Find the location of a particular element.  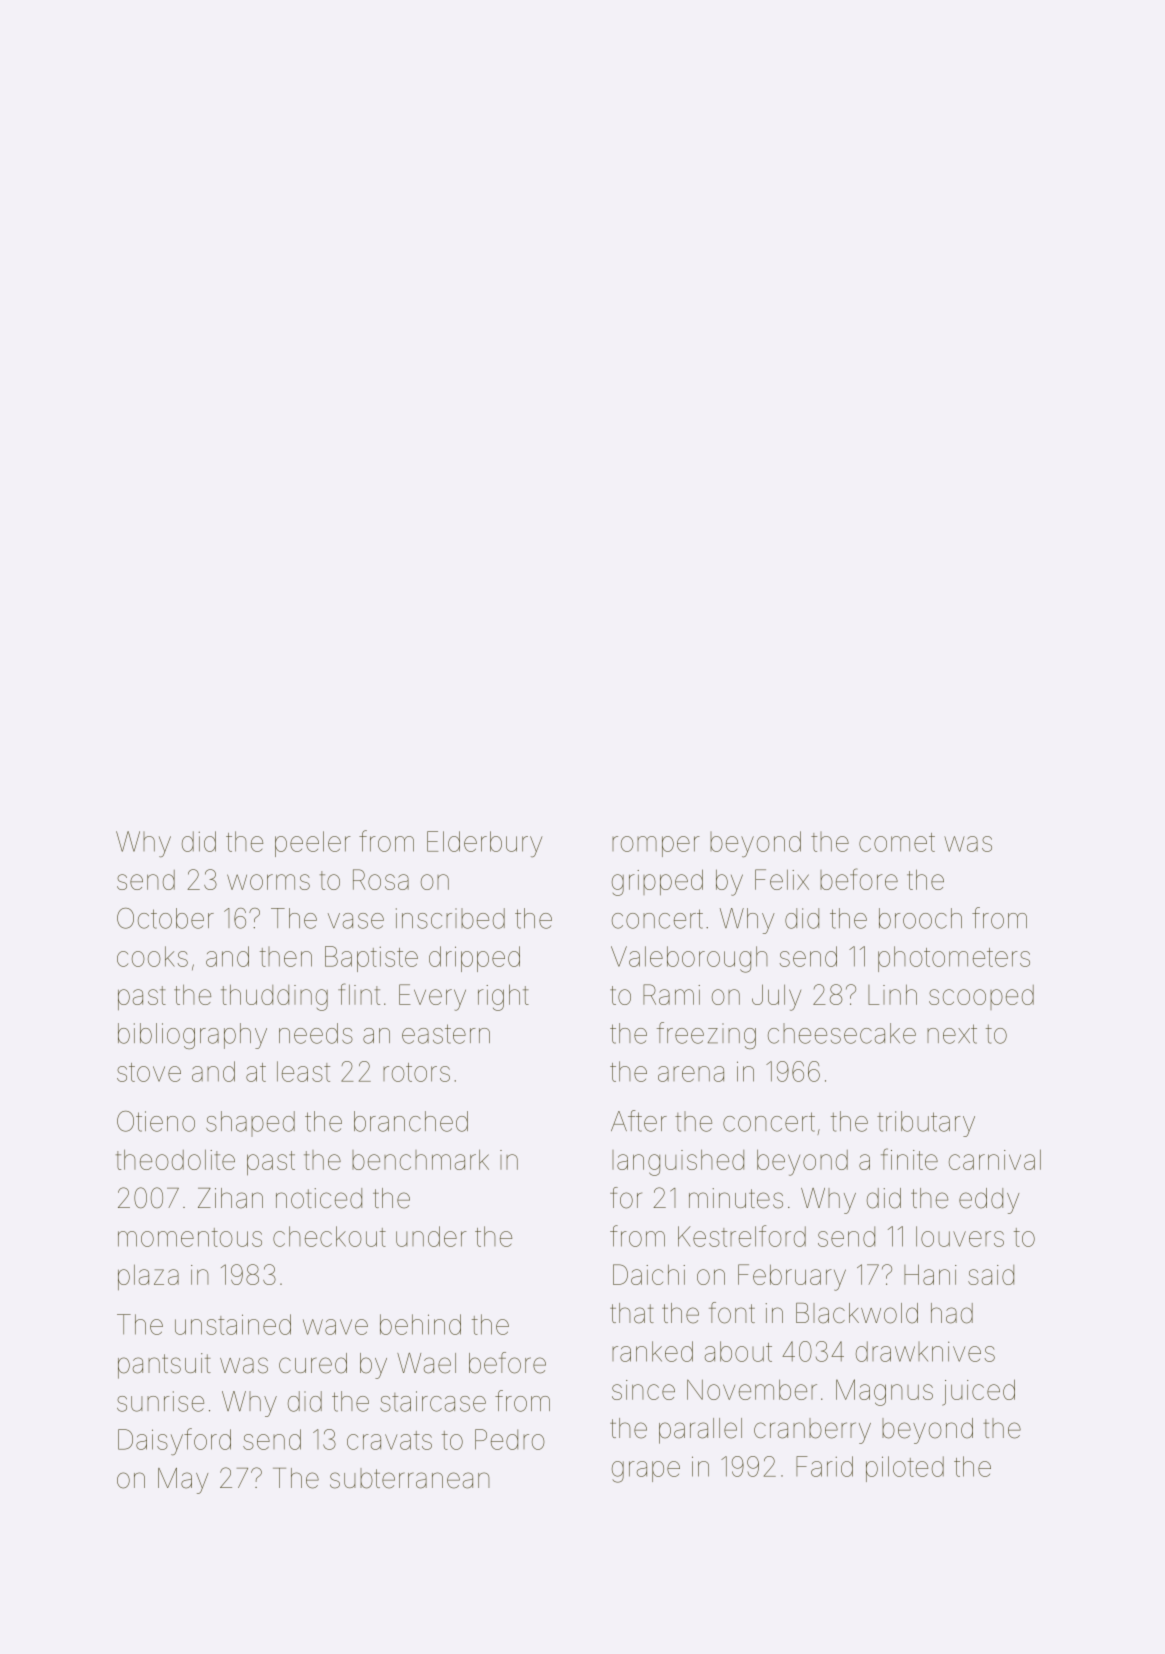

After is located at coordinates (639, 1121).
